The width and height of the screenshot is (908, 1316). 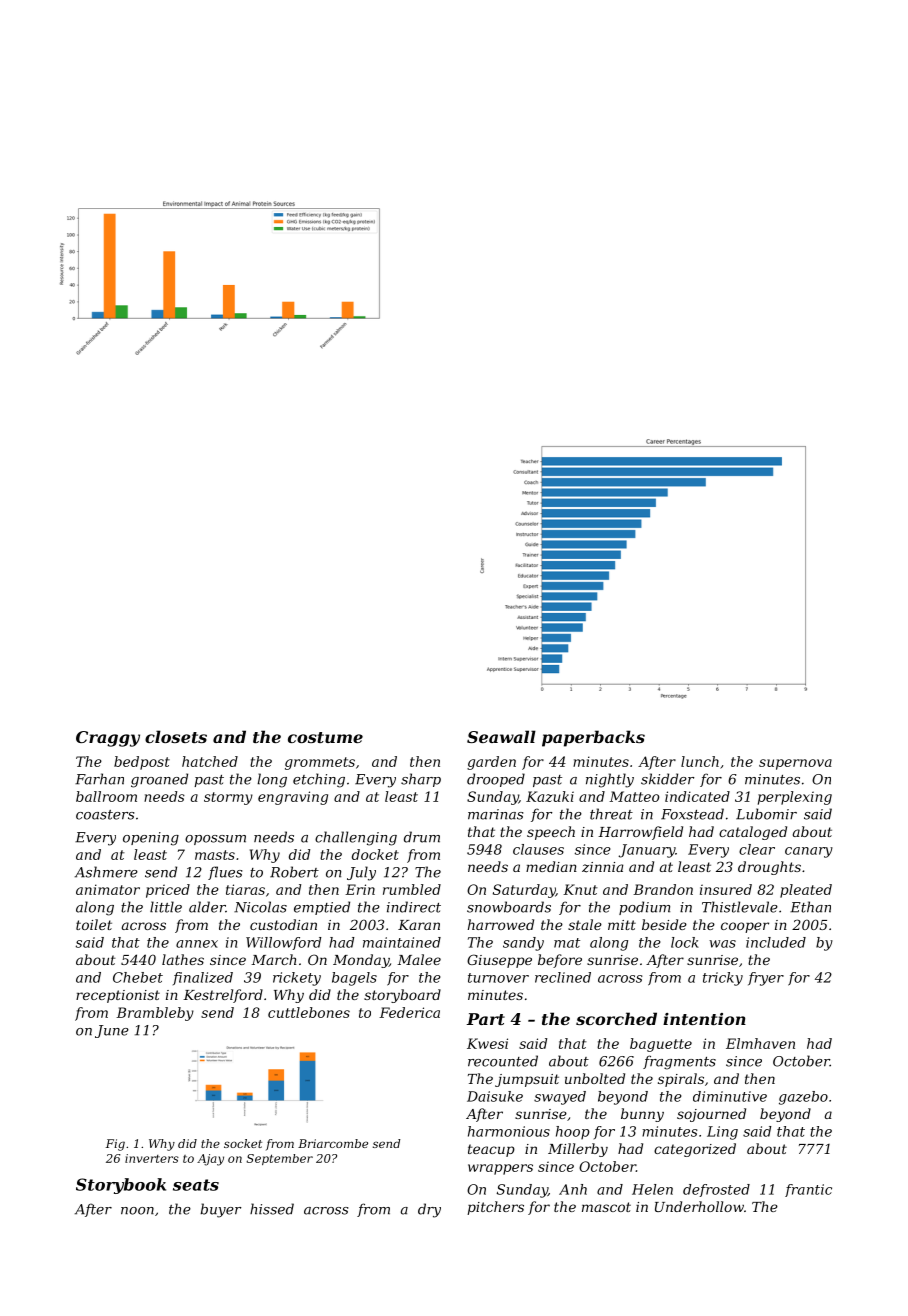 What do you see at coordinates (663, 889) in the screenshot?
I see `Brandon` at bounding box center [663, 889].
